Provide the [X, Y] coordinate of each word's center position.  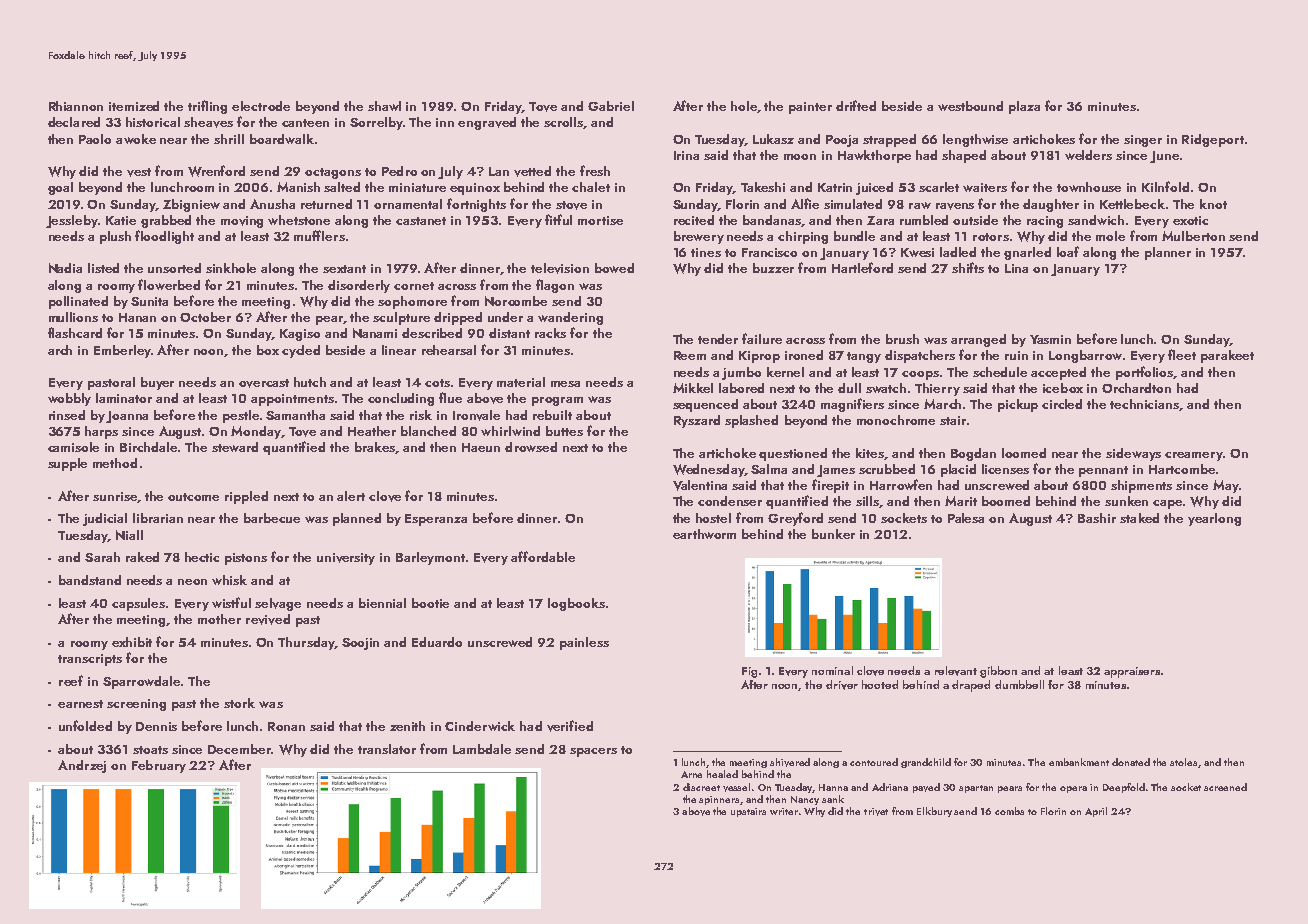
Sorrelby [376, 123]
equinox [475, 189]
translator [387, 749]
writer [784, 811]
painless [584, 643]
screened [1225, 787]
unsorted [174, 268]
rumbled [924, 220]
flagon [555, 286]
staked [1139, 518]
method [115, 463]
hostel [713, 518]
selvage [278, 604]
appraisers [1132, 672]
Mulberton [1193, 236]
